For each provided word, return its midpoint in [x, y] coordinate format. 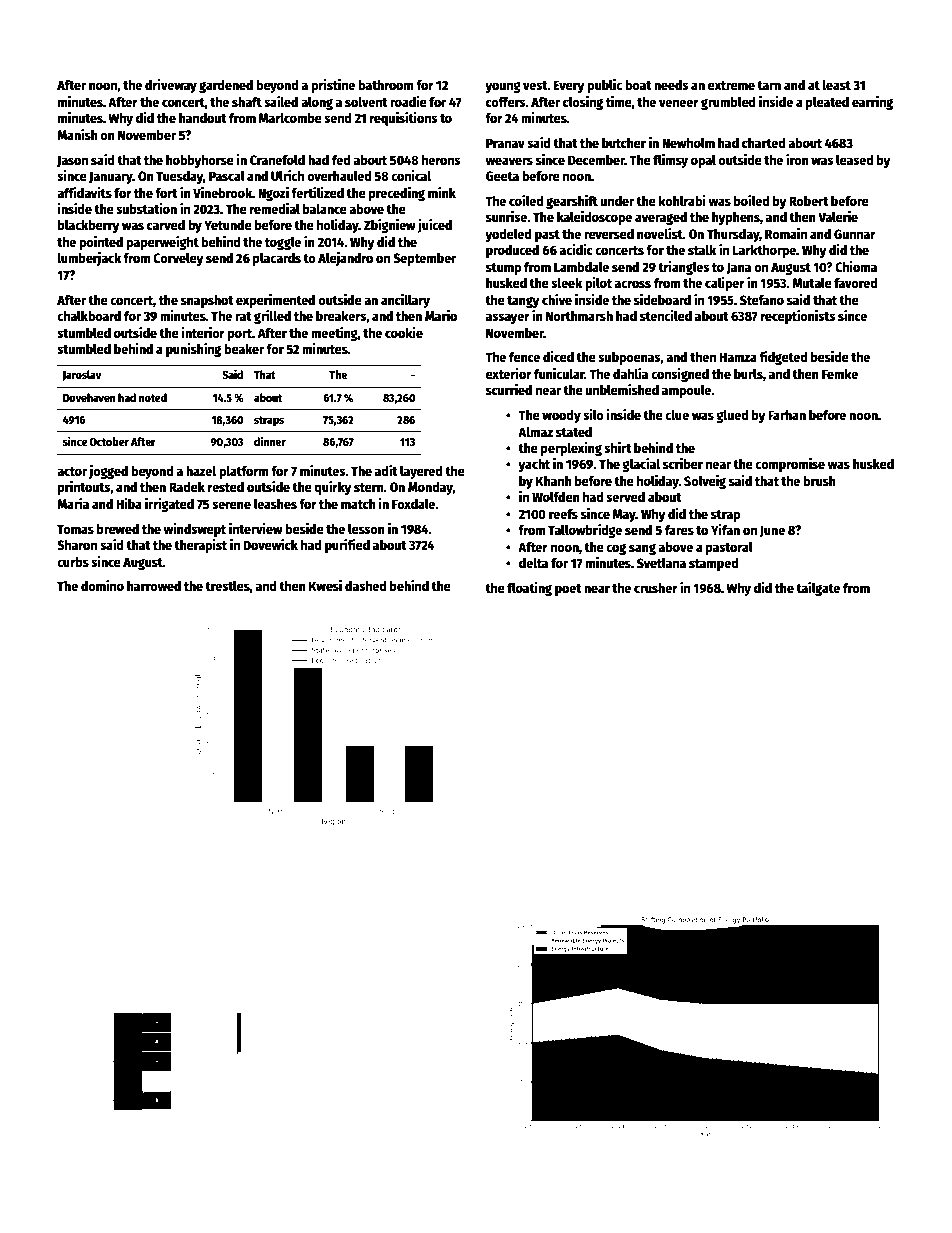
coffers [506, 102]
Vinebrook [222, 192]
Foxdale [414, 503]
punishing [193, 350]
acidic [576, 249]
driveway [171, 86]
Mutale [812, 282]
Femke [840, 373]
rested [226, 487]
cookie [404, 332]
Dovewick [270, 544]
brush [819, 481]
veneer [679, 103]
